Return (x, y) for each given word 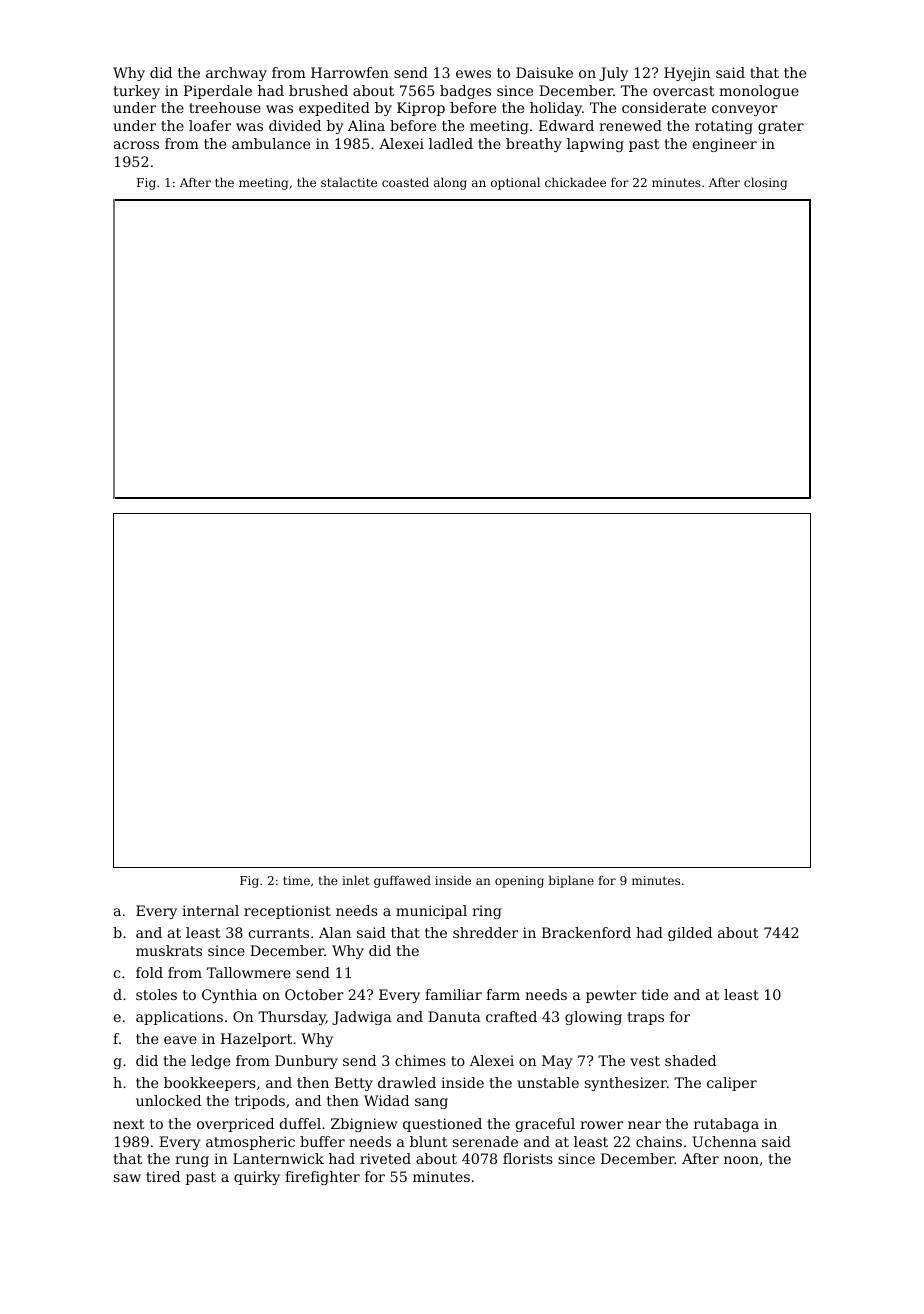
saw (127, 1178)
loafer (210, 125)
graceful (545, 1125)
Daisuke (544, 72)
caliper (732, 1084)
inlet (356, 880)
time (296, 880)
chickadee (575, 182)
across (136, 145)
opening (519, 882)
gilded (690, 934)
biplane (571, 881)
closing (765, 183)
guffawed (402, 881)
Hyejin (687, 74)
